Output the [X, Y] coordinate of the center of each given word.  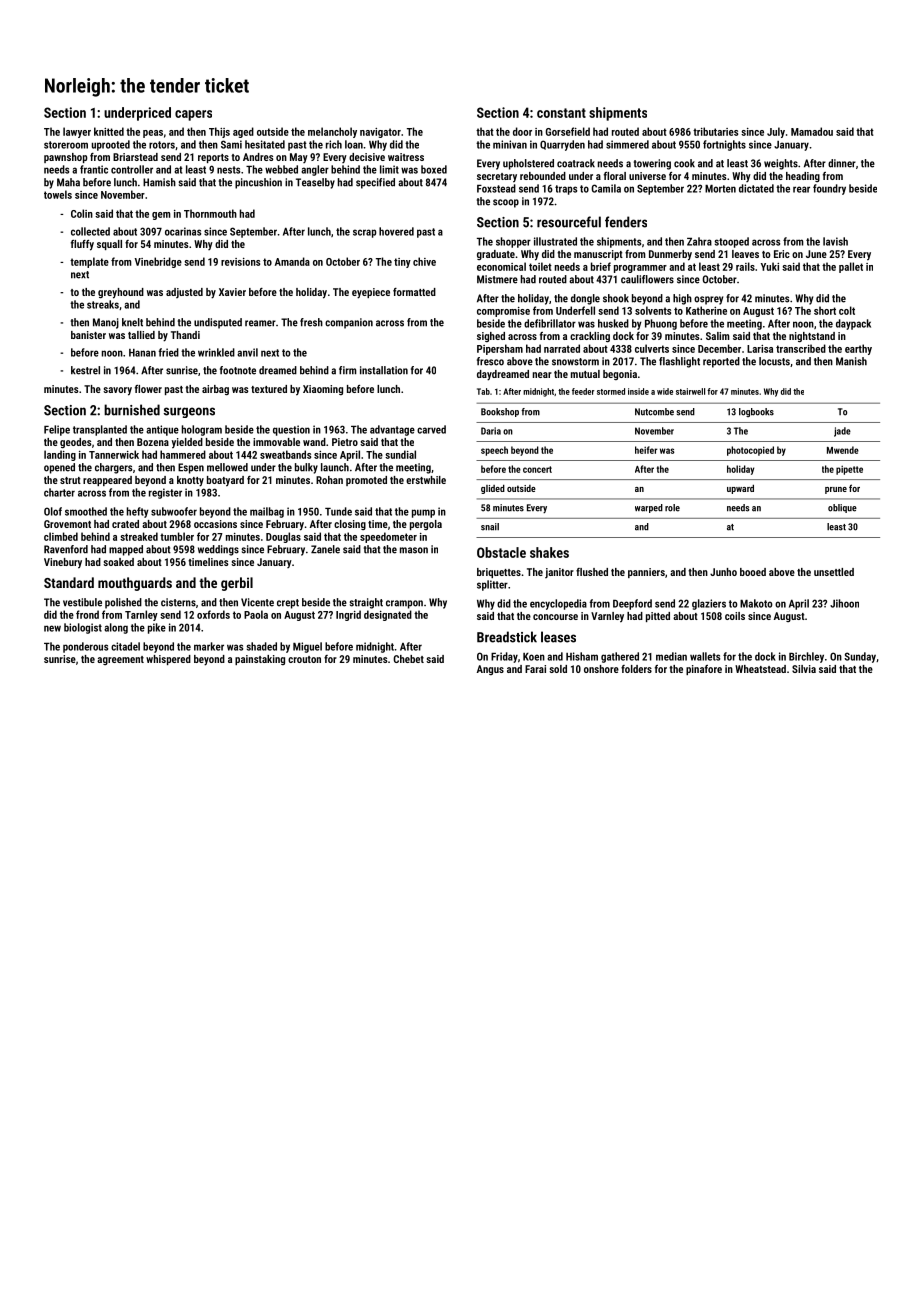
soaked [118, 562]
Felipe [57, 430]
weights [781, 164]
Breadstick [507, 637]
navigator [380, 133]
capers [193, 115]
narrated [562, 348]
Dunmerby [670, 255]
